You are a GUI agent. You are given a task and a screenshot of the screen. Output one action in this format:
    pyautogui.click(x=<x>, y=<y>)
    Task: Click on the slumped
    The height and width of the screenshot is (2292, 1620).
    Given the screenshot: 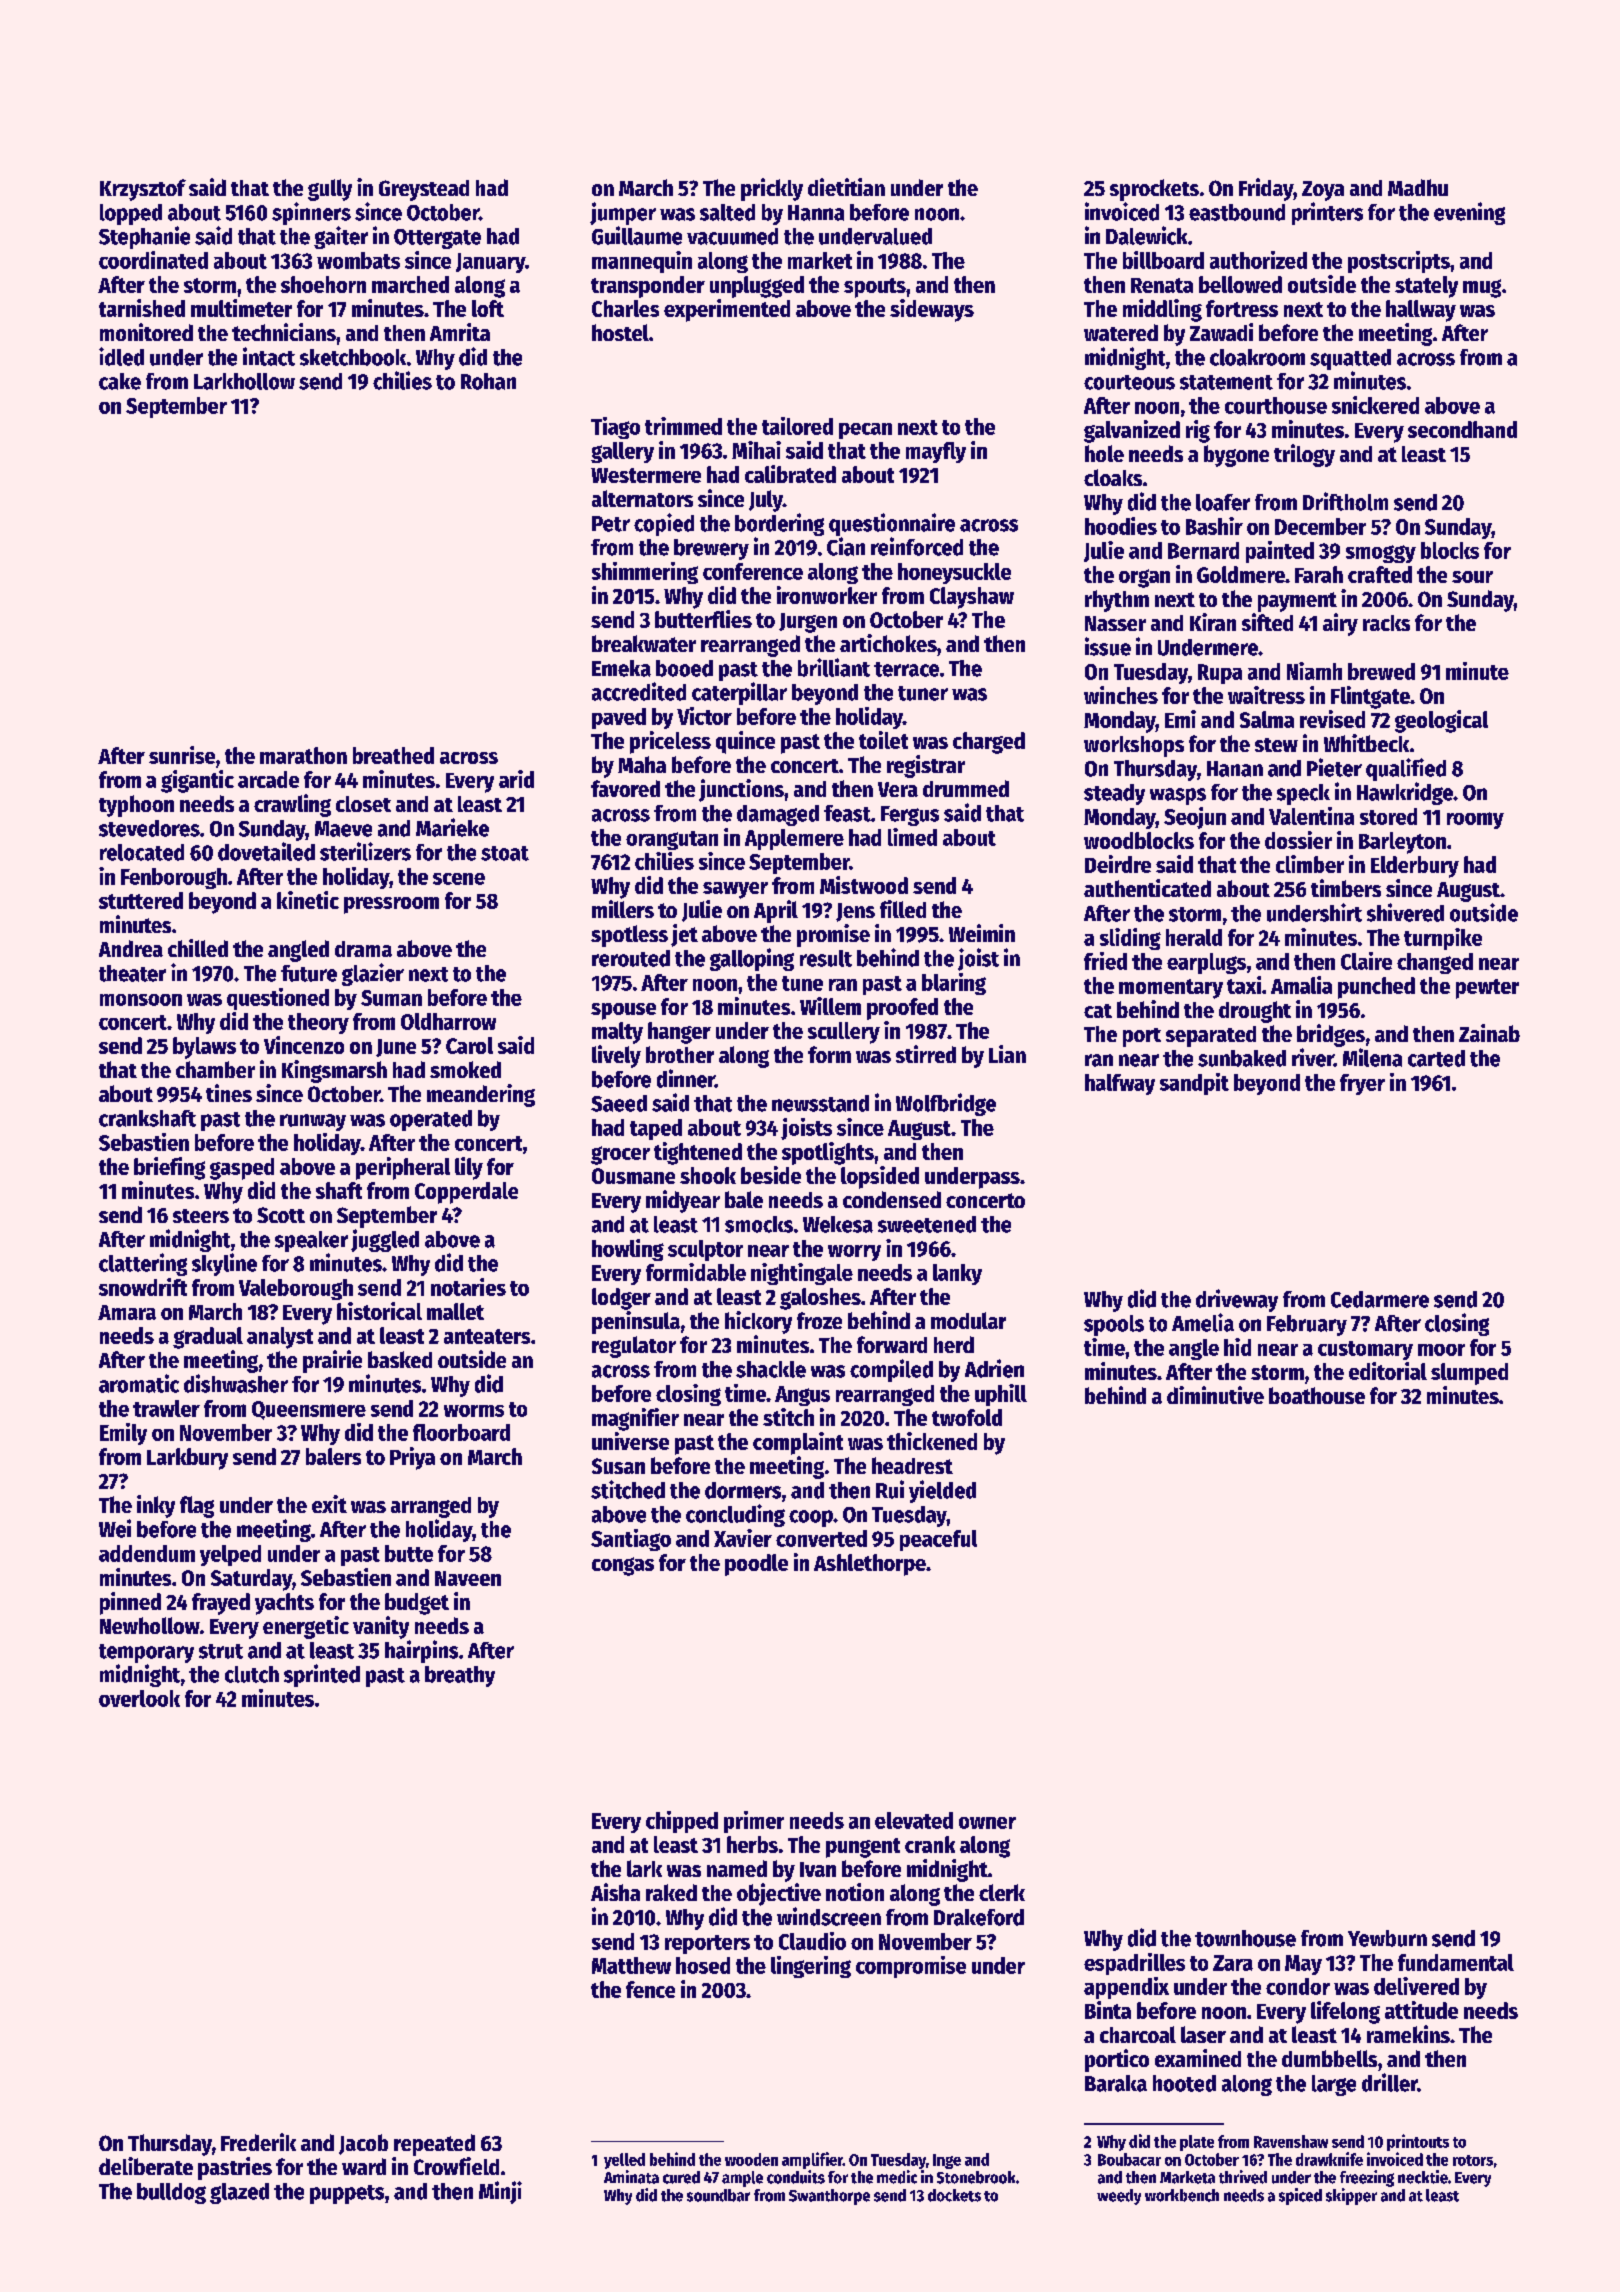 What is the action you would take?
    pyautogui.click(x=1469, y=1374)
